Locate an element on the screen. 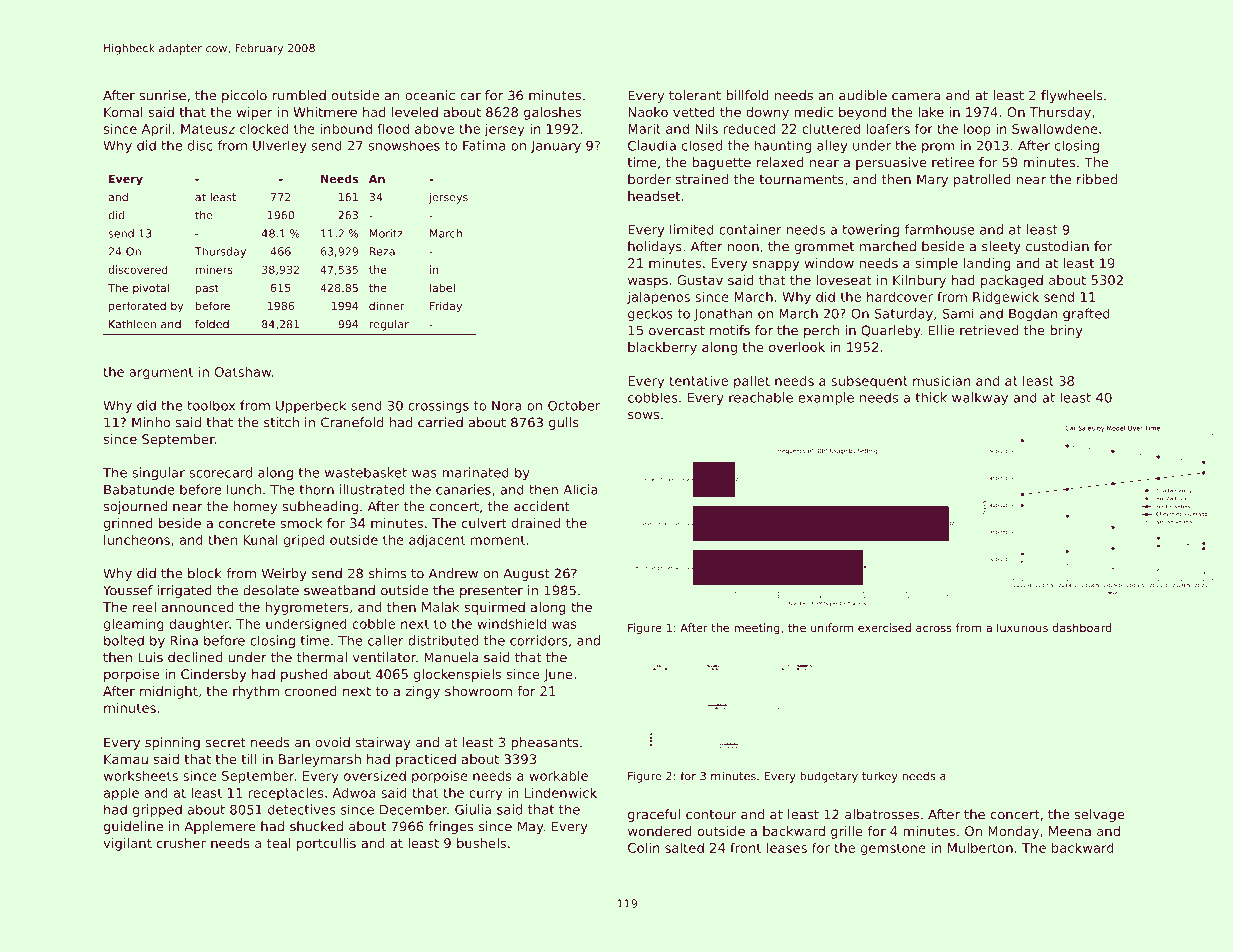  walkway is located at coordinates (980, 398).
